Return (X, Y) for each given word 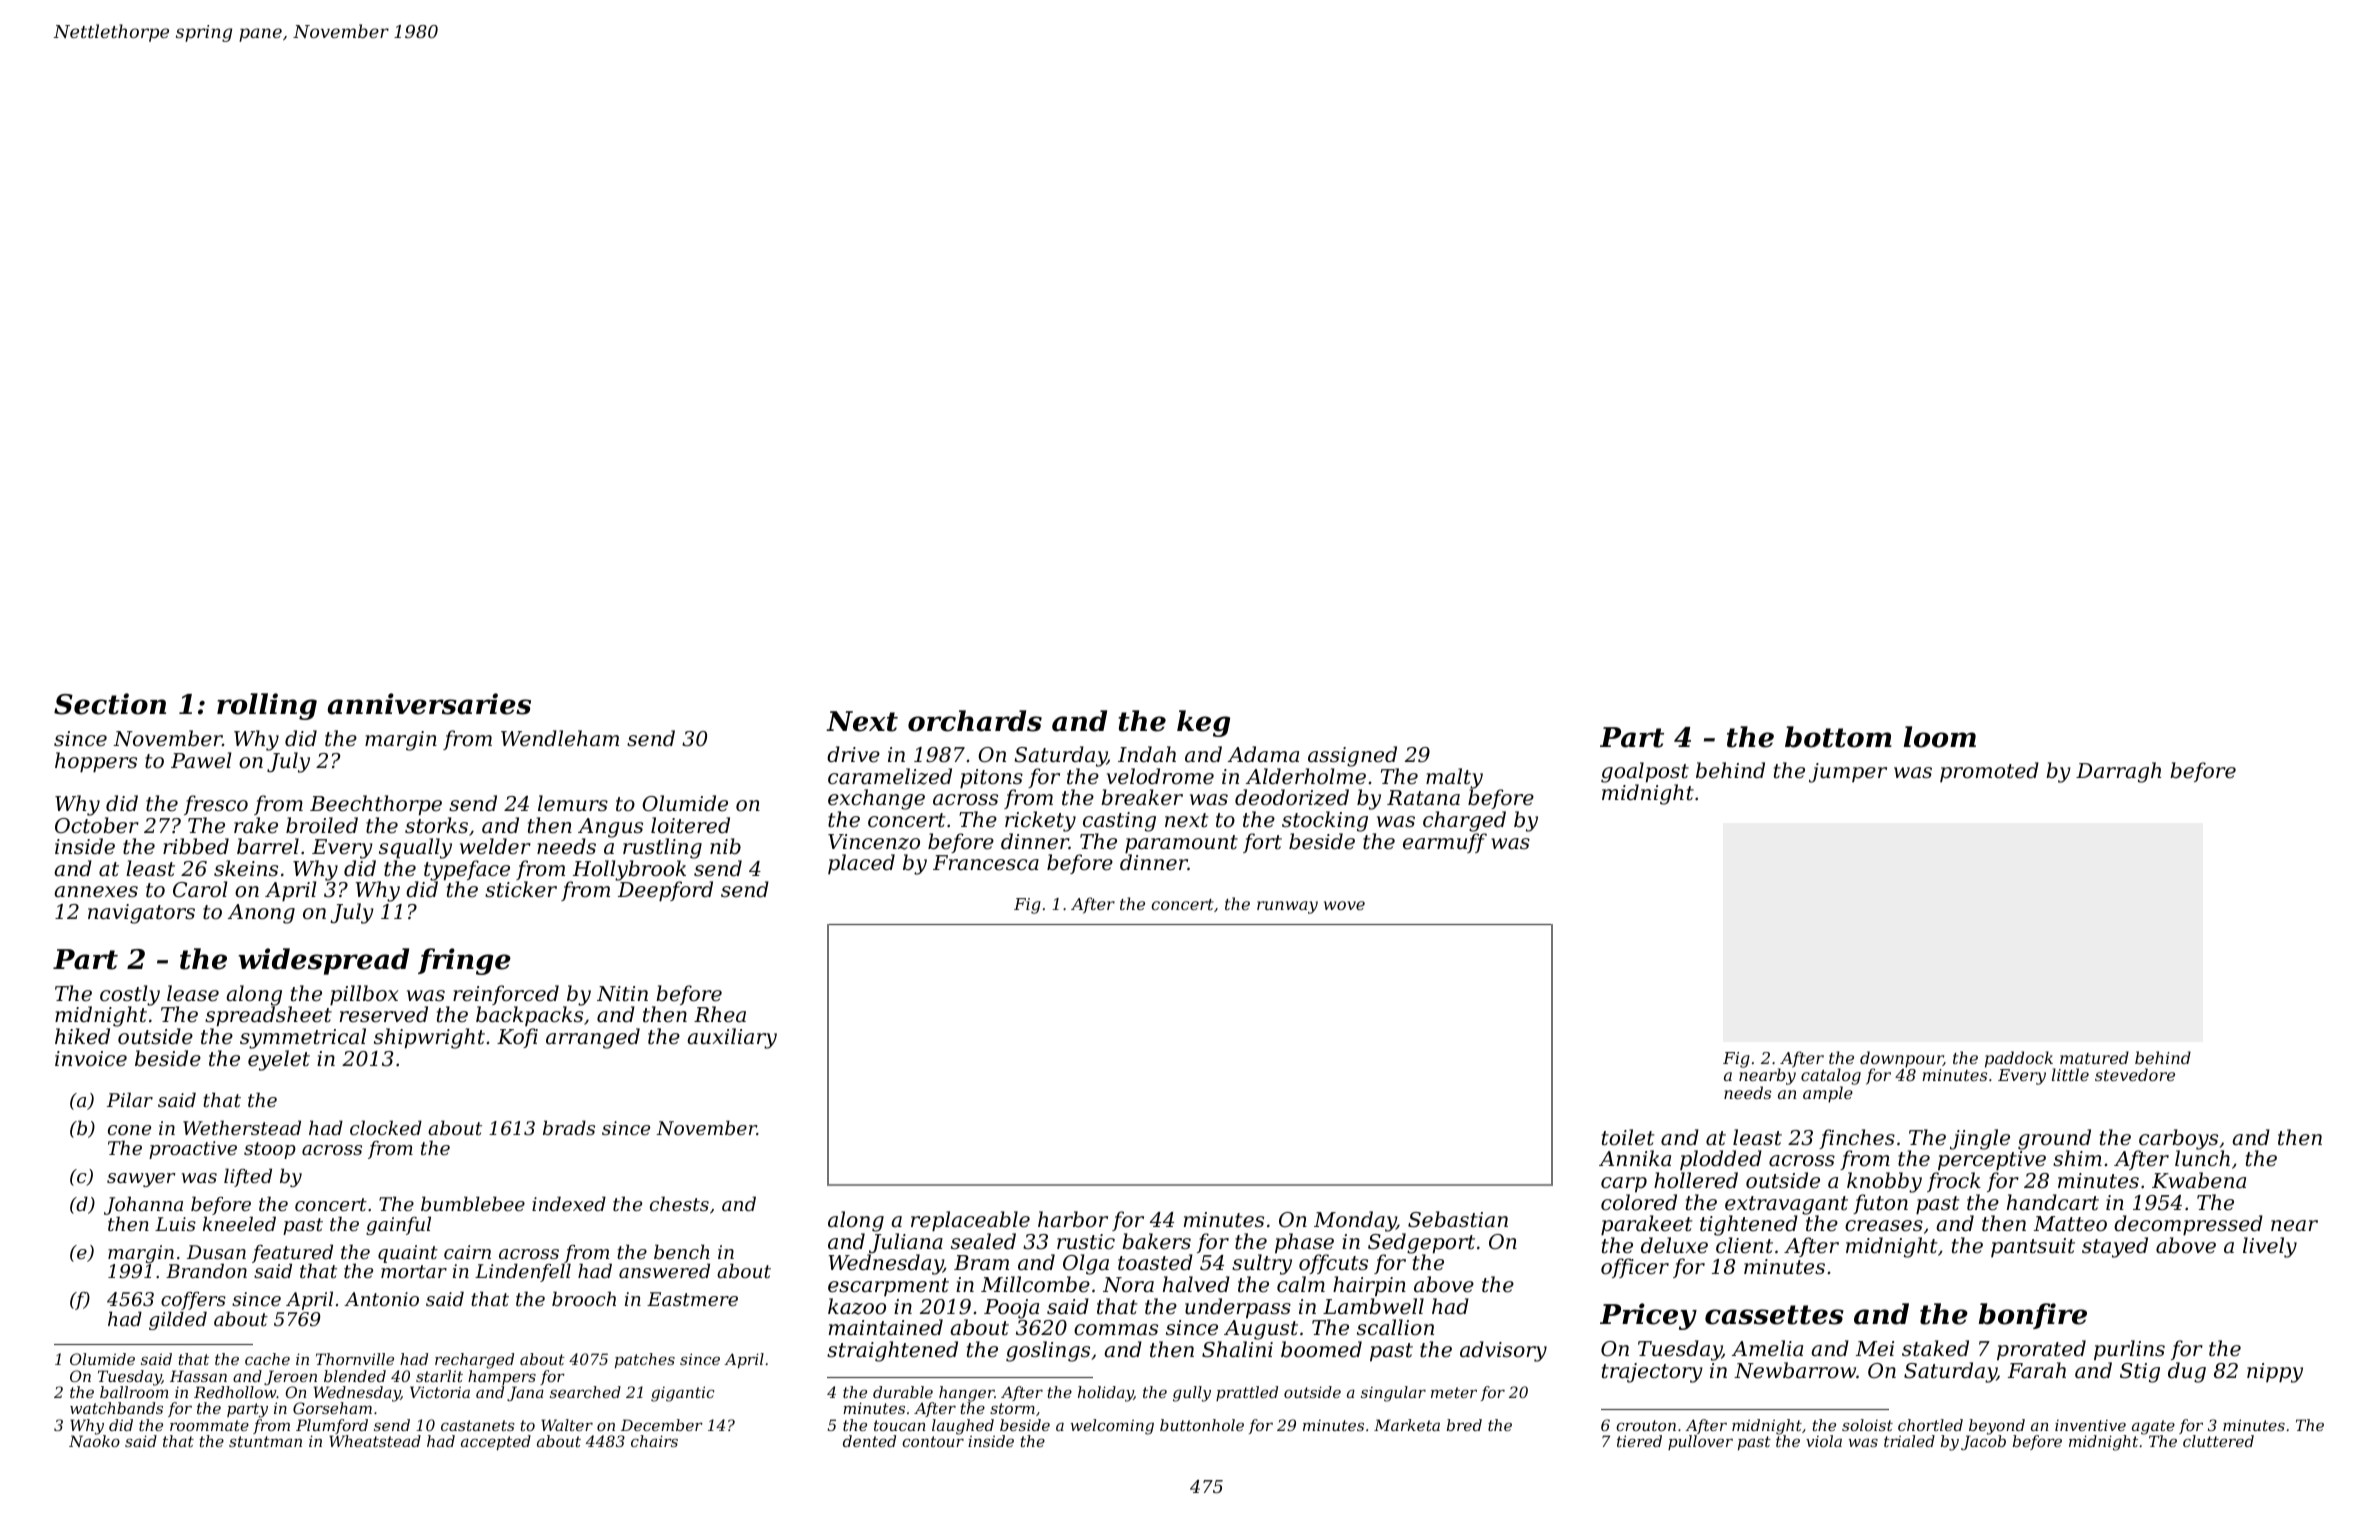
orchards (975, 721)
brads (569, 1127)
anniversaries (429, 704)
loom (1940, 737)
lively (2270, 1247)
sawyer (141, 1180)
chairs (654, 1441)
